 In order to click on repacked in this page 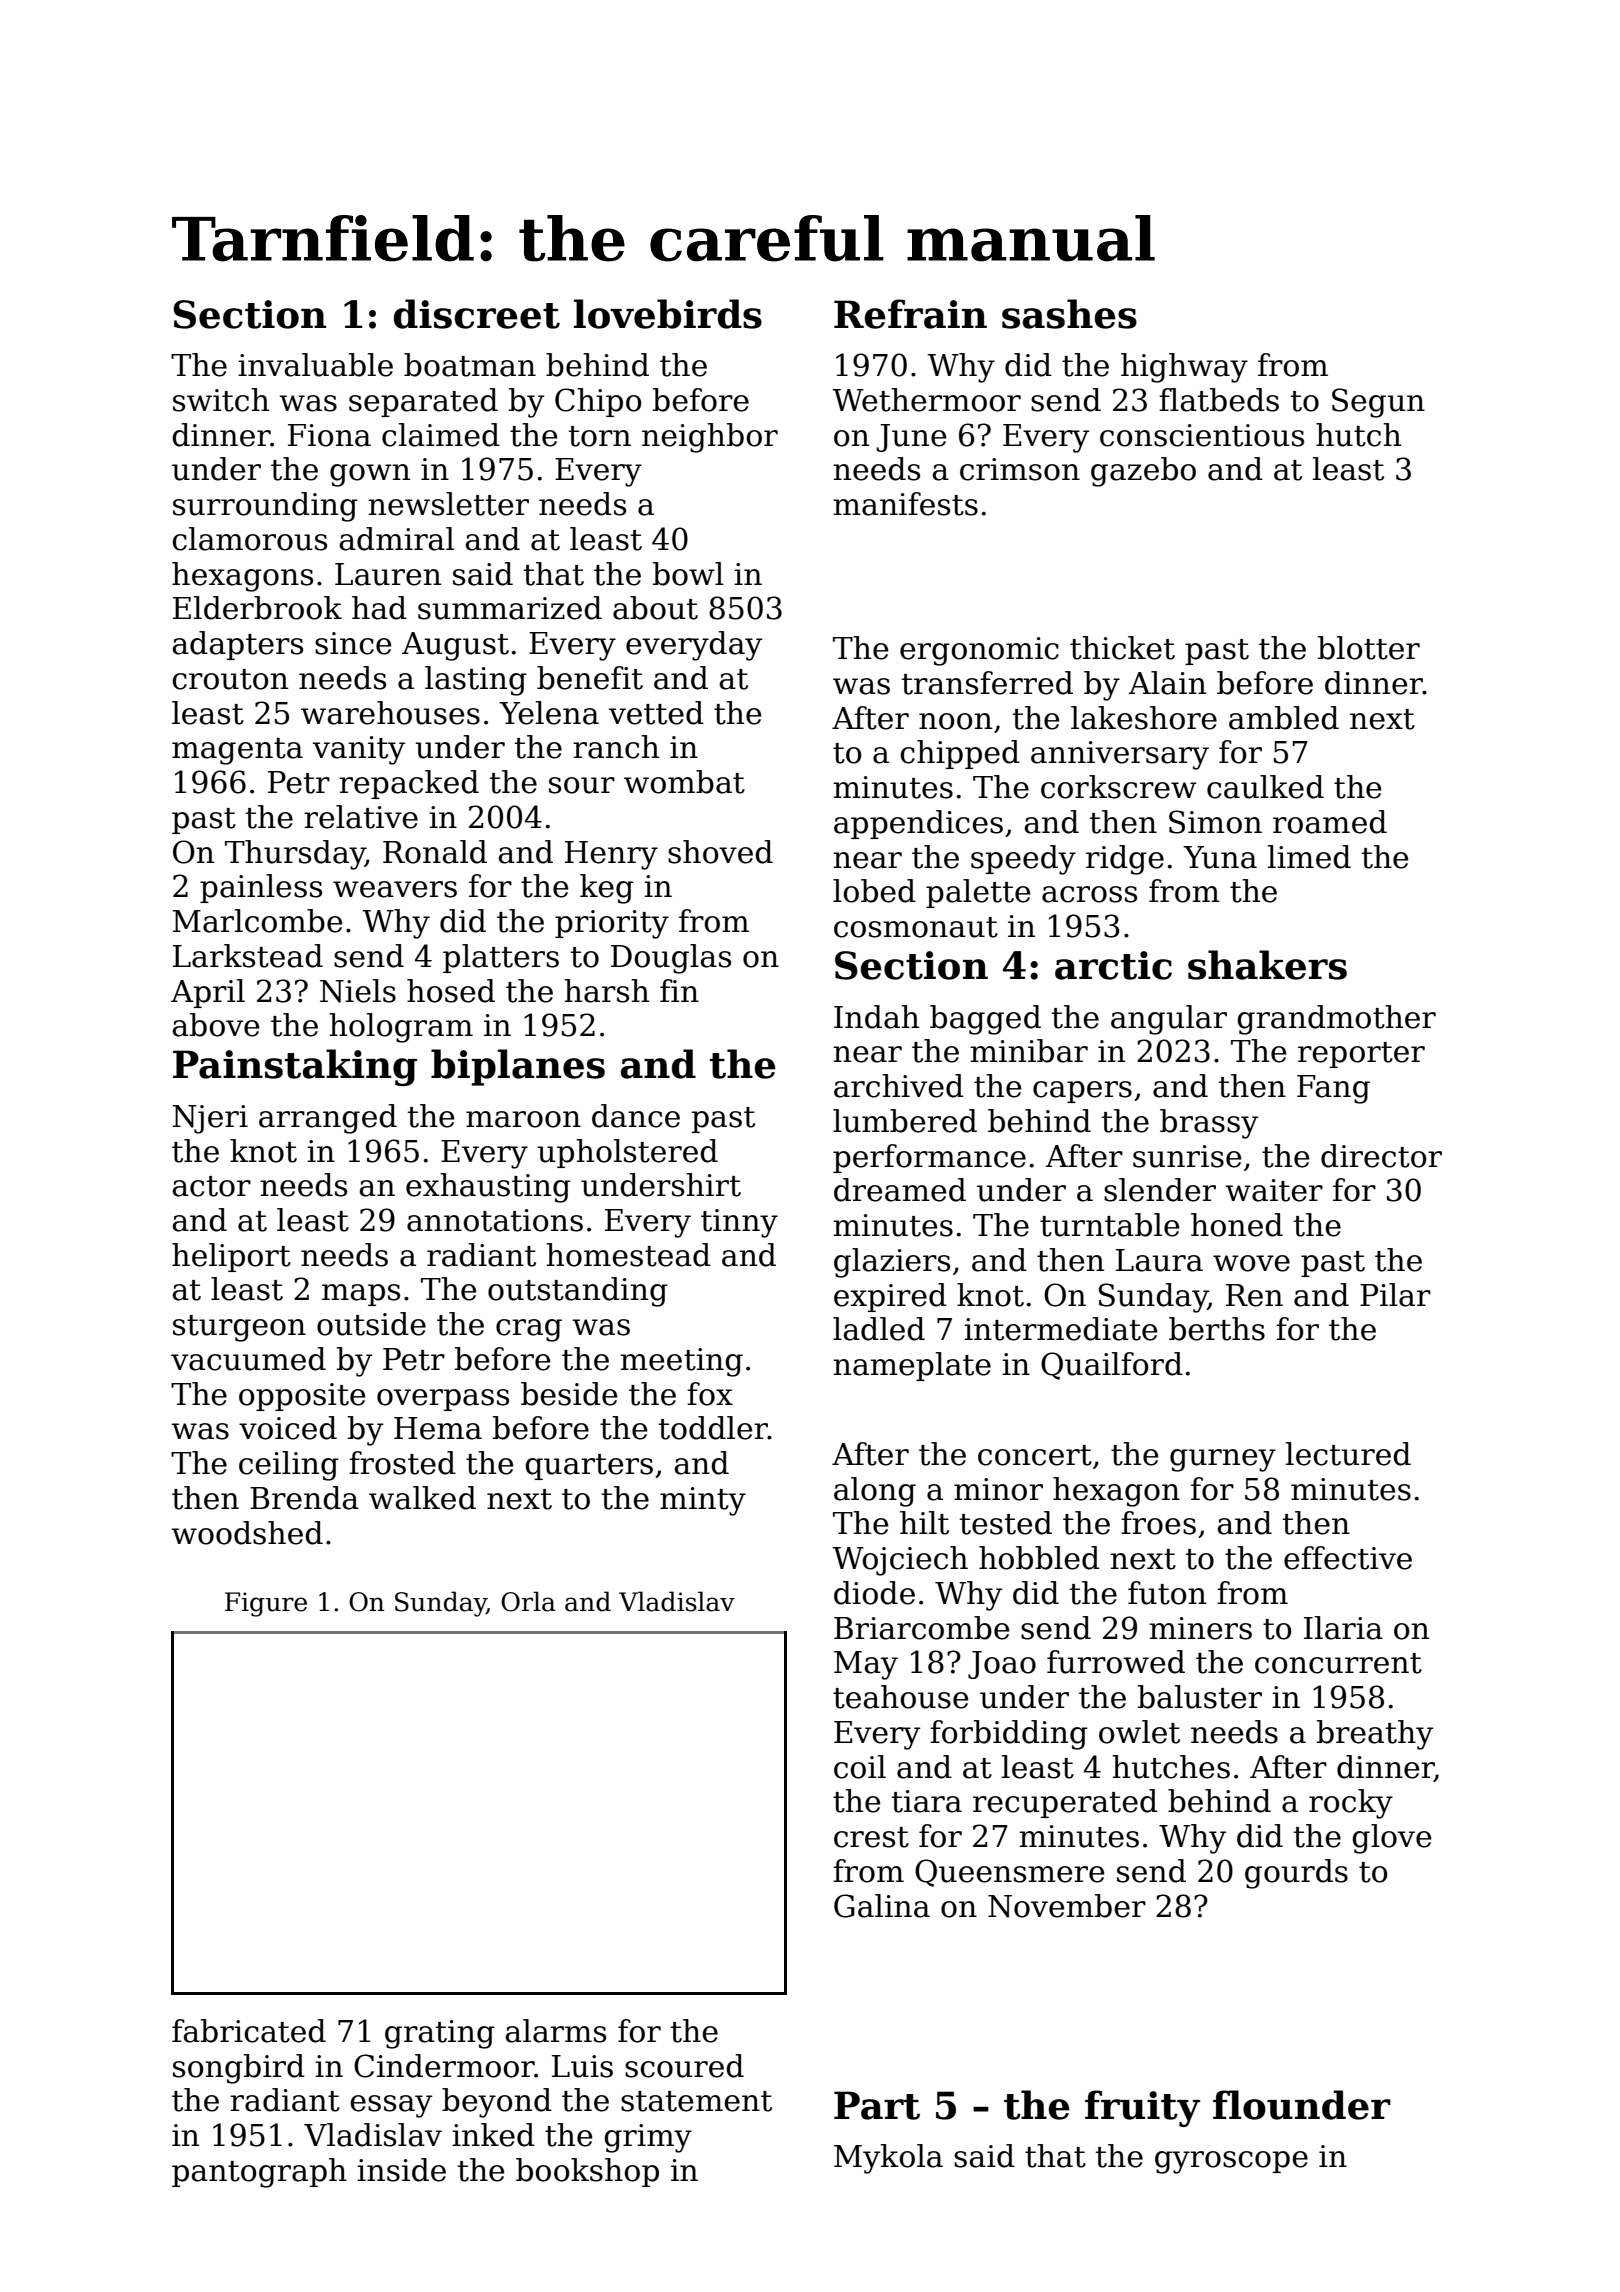, I will do `click(409, 784)`.
